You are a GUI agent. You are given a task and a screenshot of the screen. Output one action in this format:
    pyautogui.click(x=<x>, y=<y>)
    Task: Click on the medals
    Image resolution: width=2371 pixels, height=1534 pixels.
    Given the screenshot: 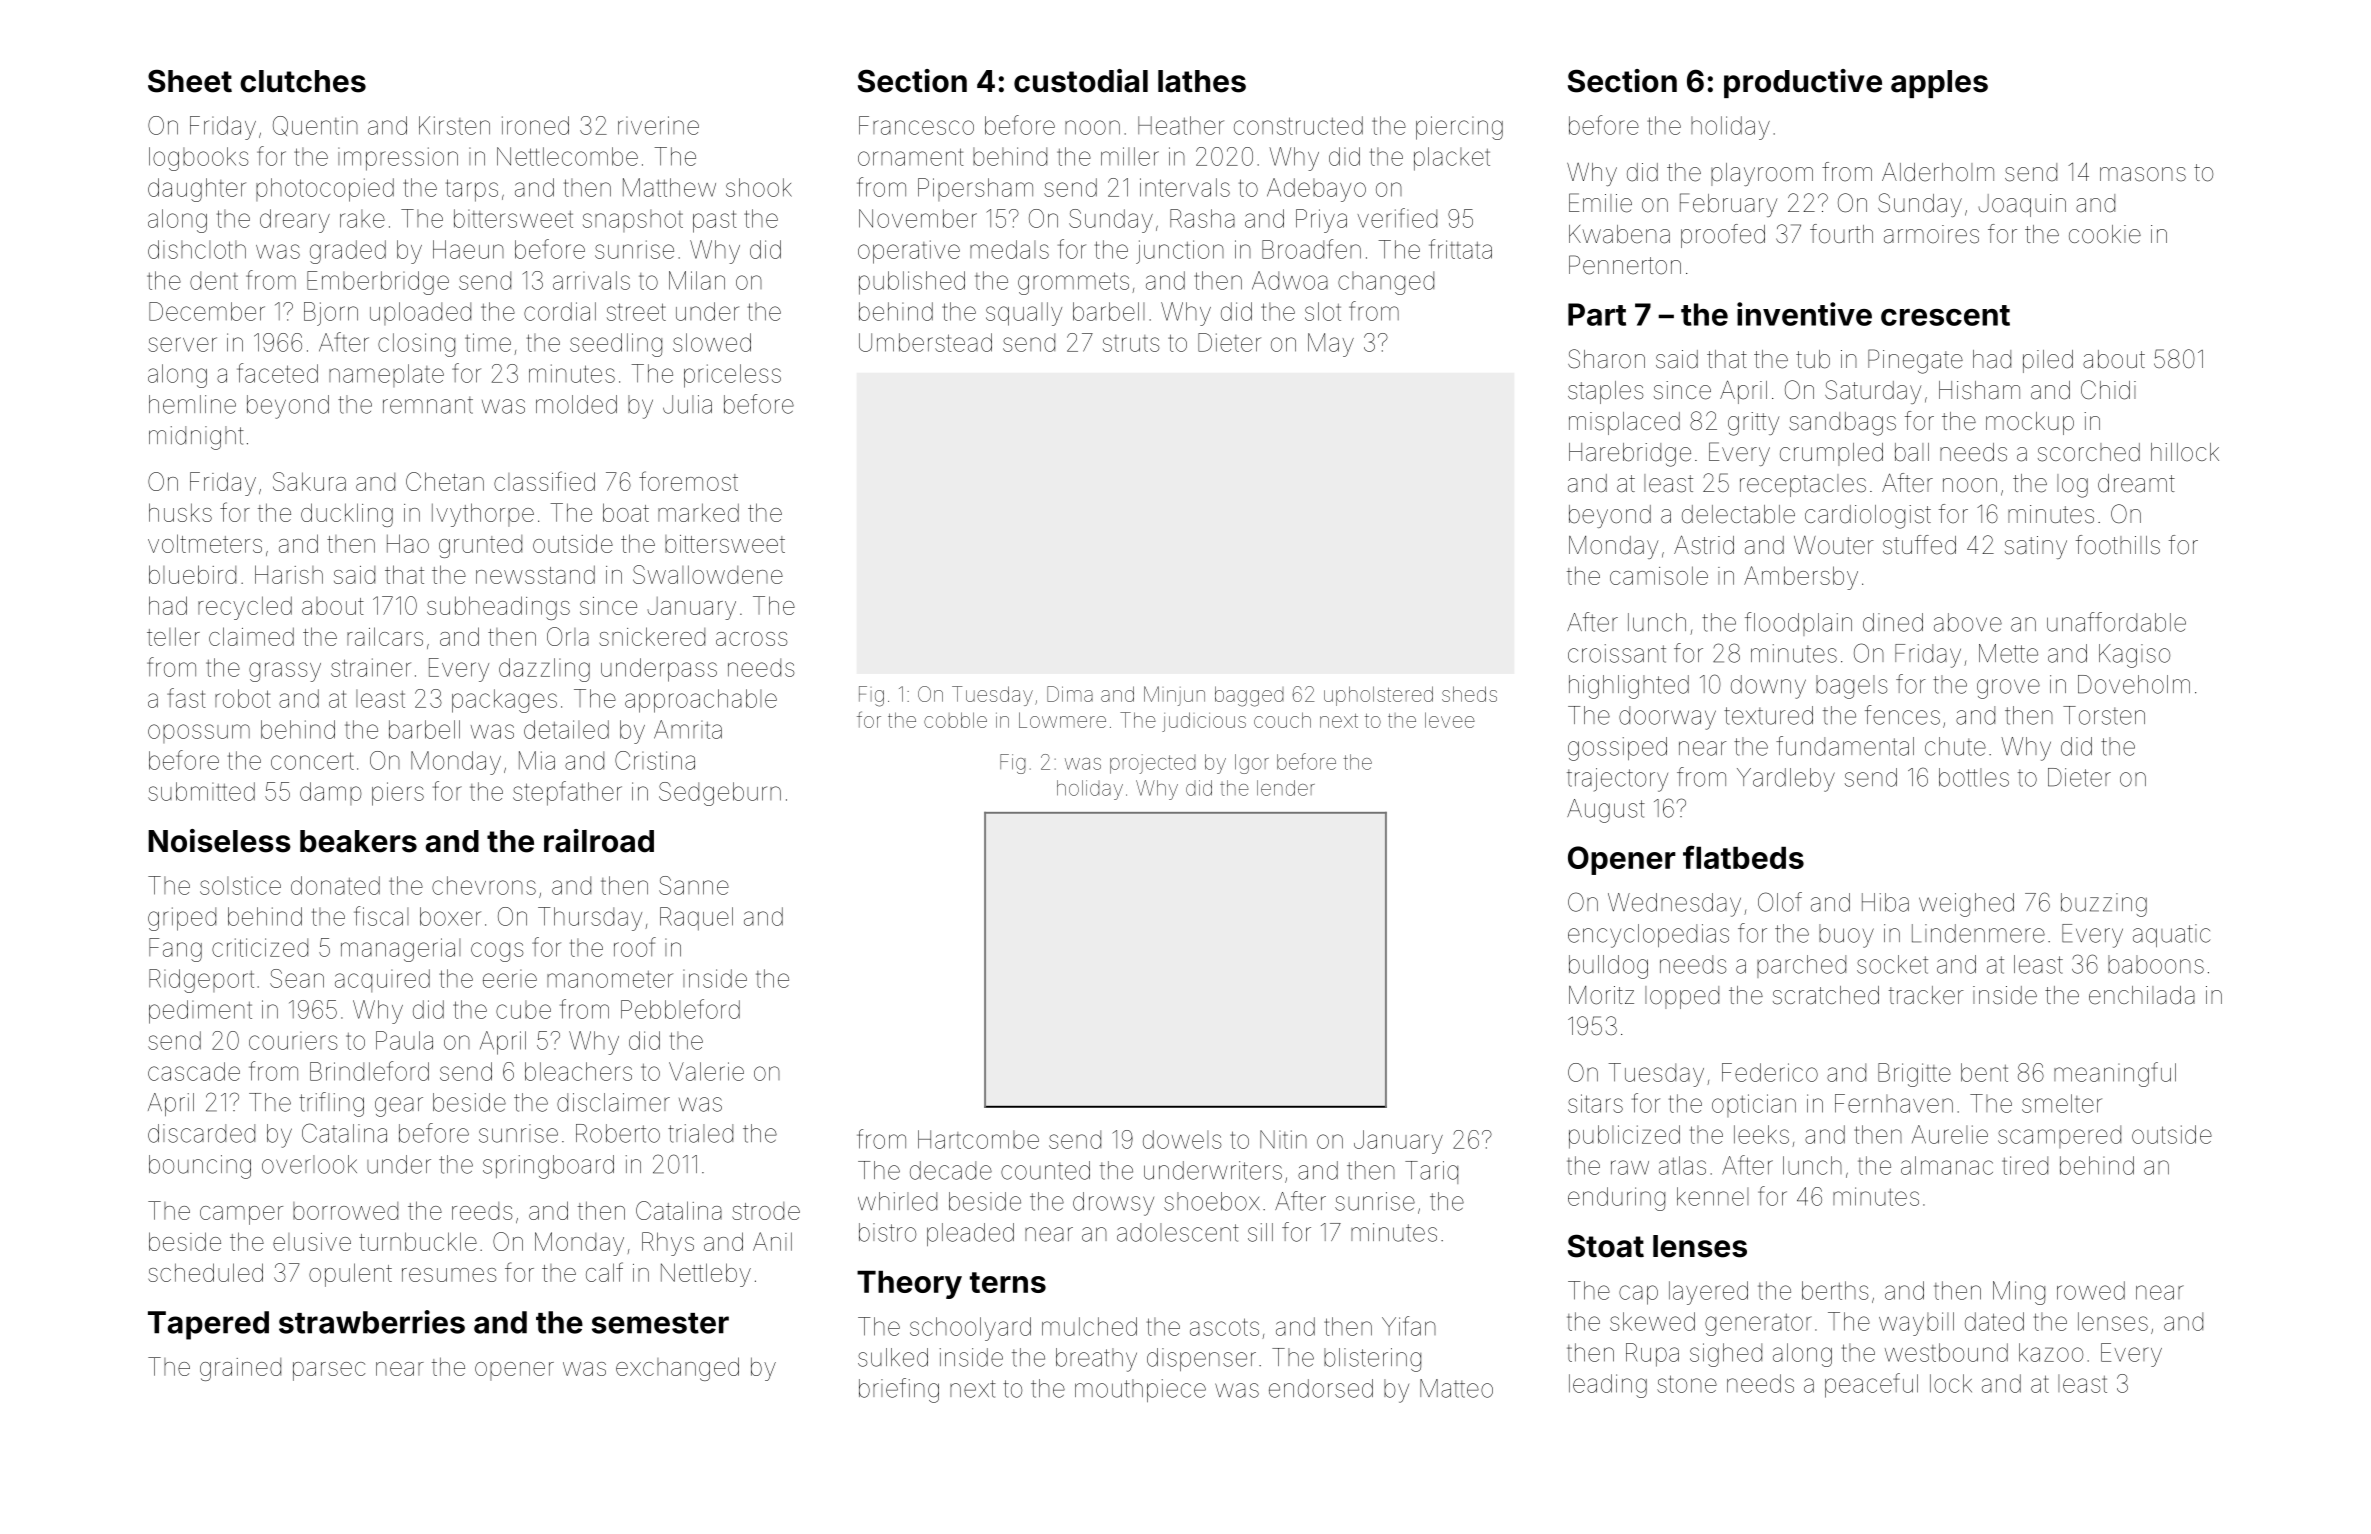 What is the action you would take?
    pyautogui.click(x=1009, y=249)
